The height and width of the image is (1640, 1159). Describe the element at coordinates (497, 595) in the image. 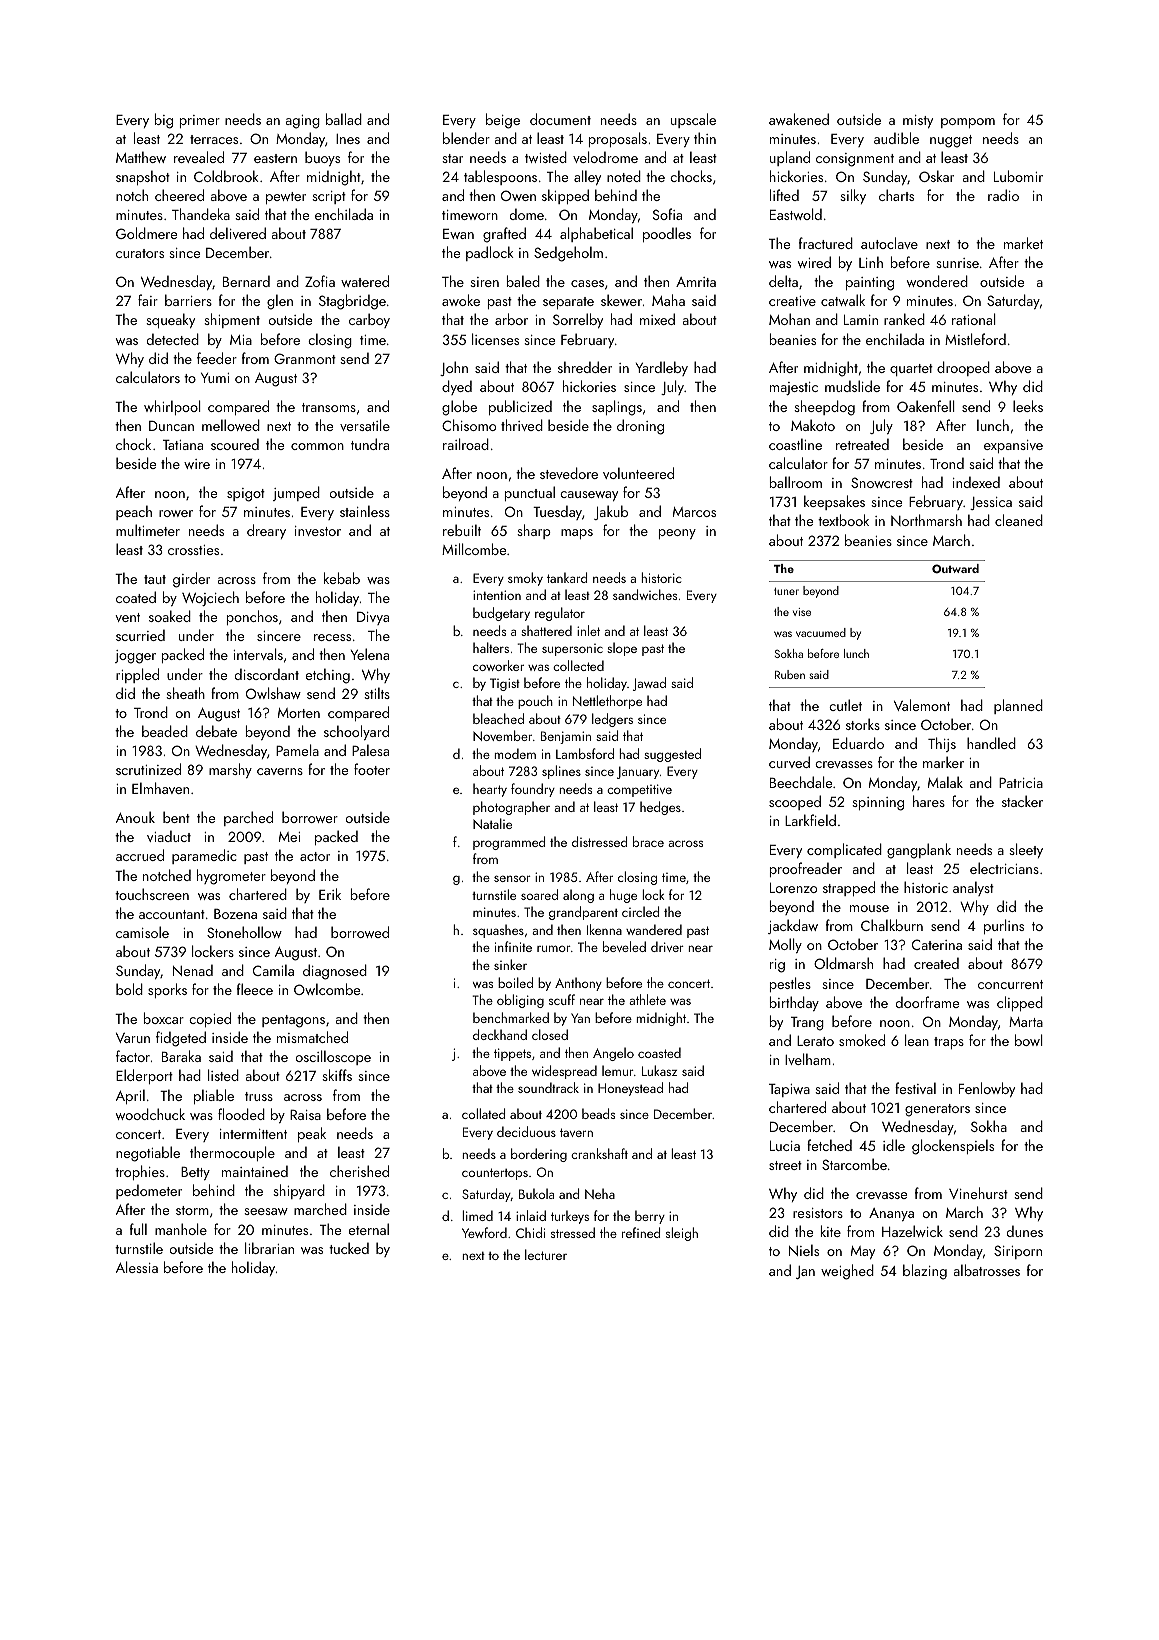

I see `intention` at that location.
